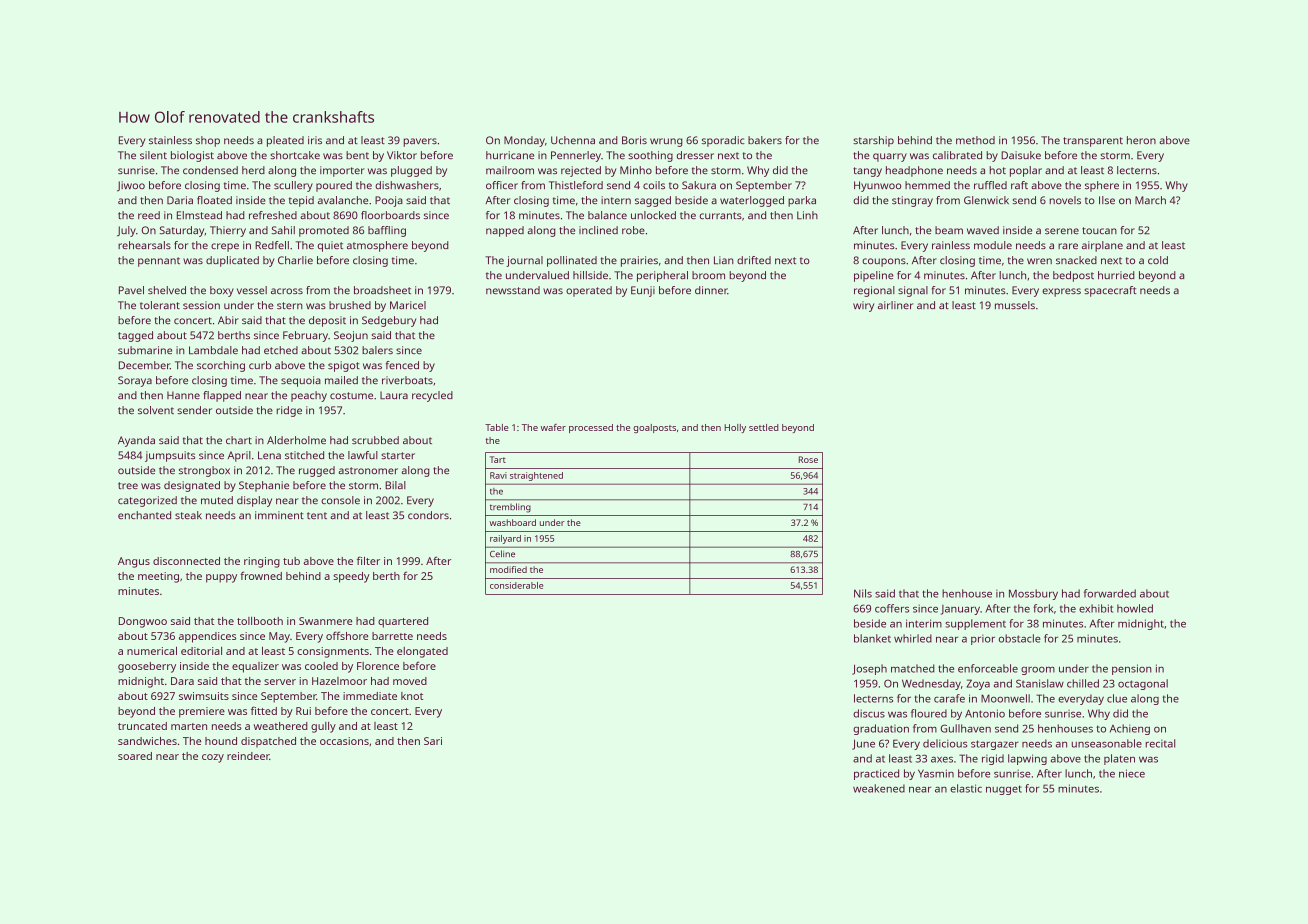 This page has width=1308, height=924. I want to click on gully, so click(323, 727).
